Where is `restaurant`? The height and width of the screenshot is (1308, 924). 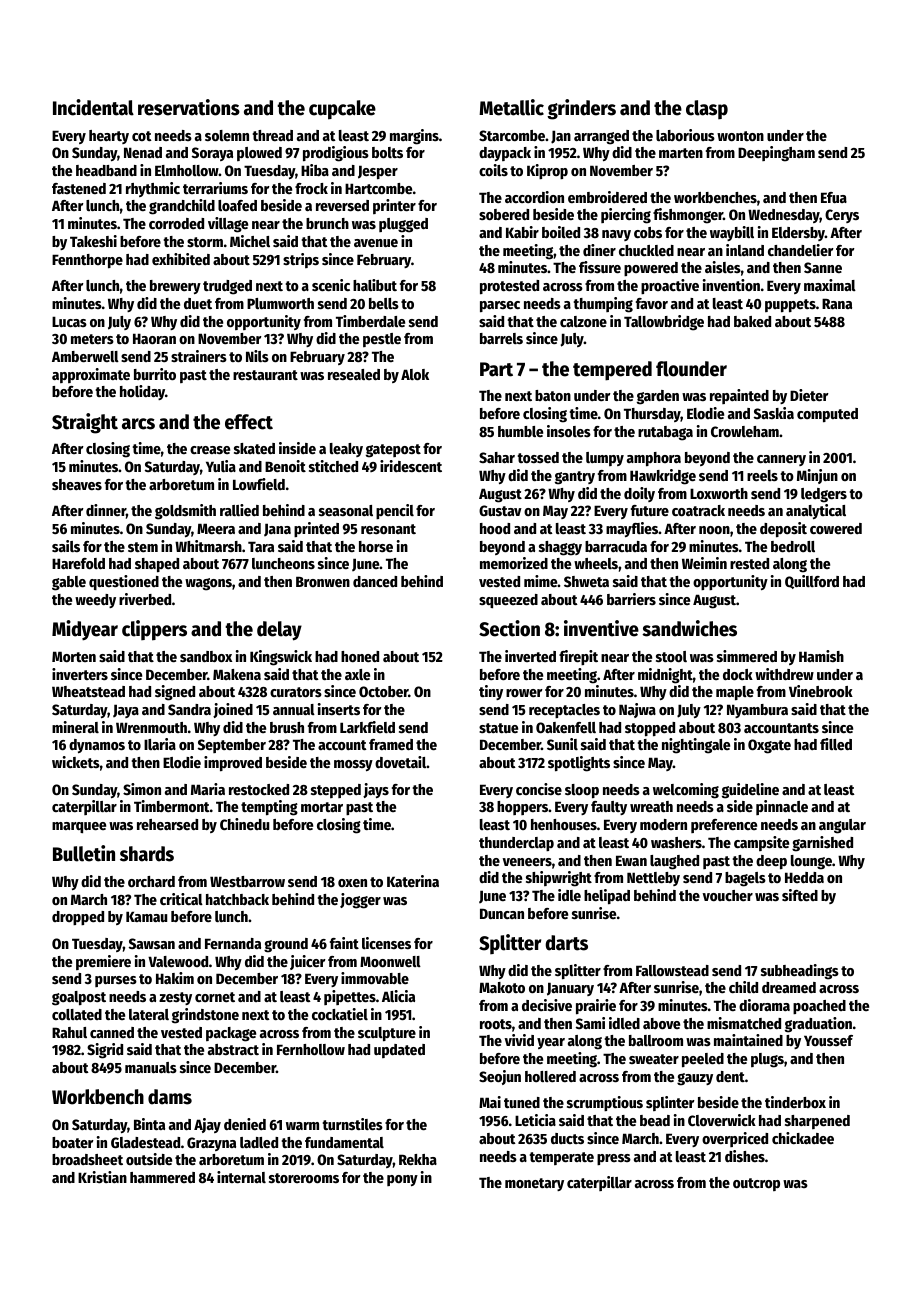
restaurant is located at coordinates (265, 375).
